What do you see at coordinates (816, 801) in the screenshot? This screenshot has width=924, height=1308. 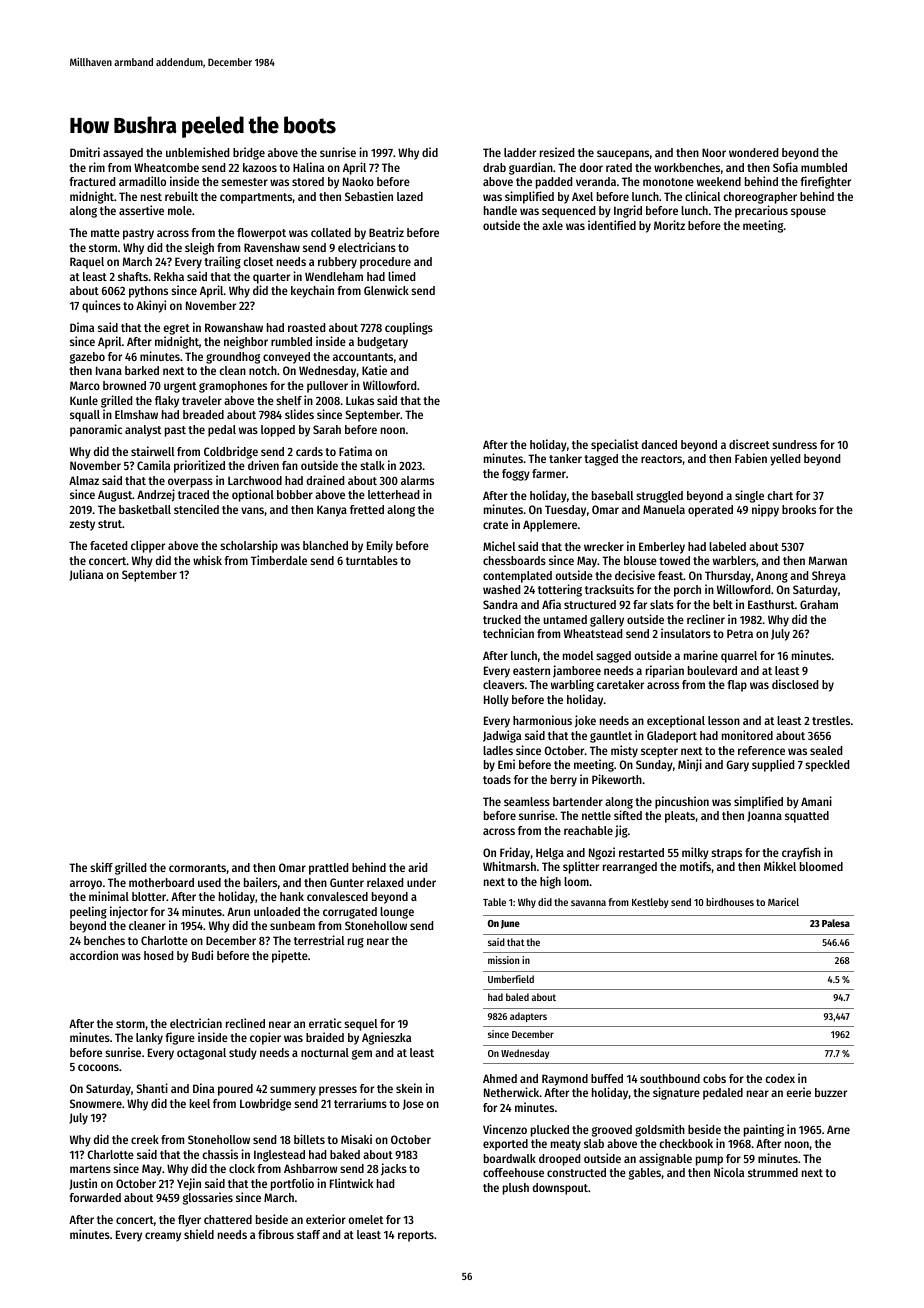 I see `Amani` at bounding box center [816, 801].
